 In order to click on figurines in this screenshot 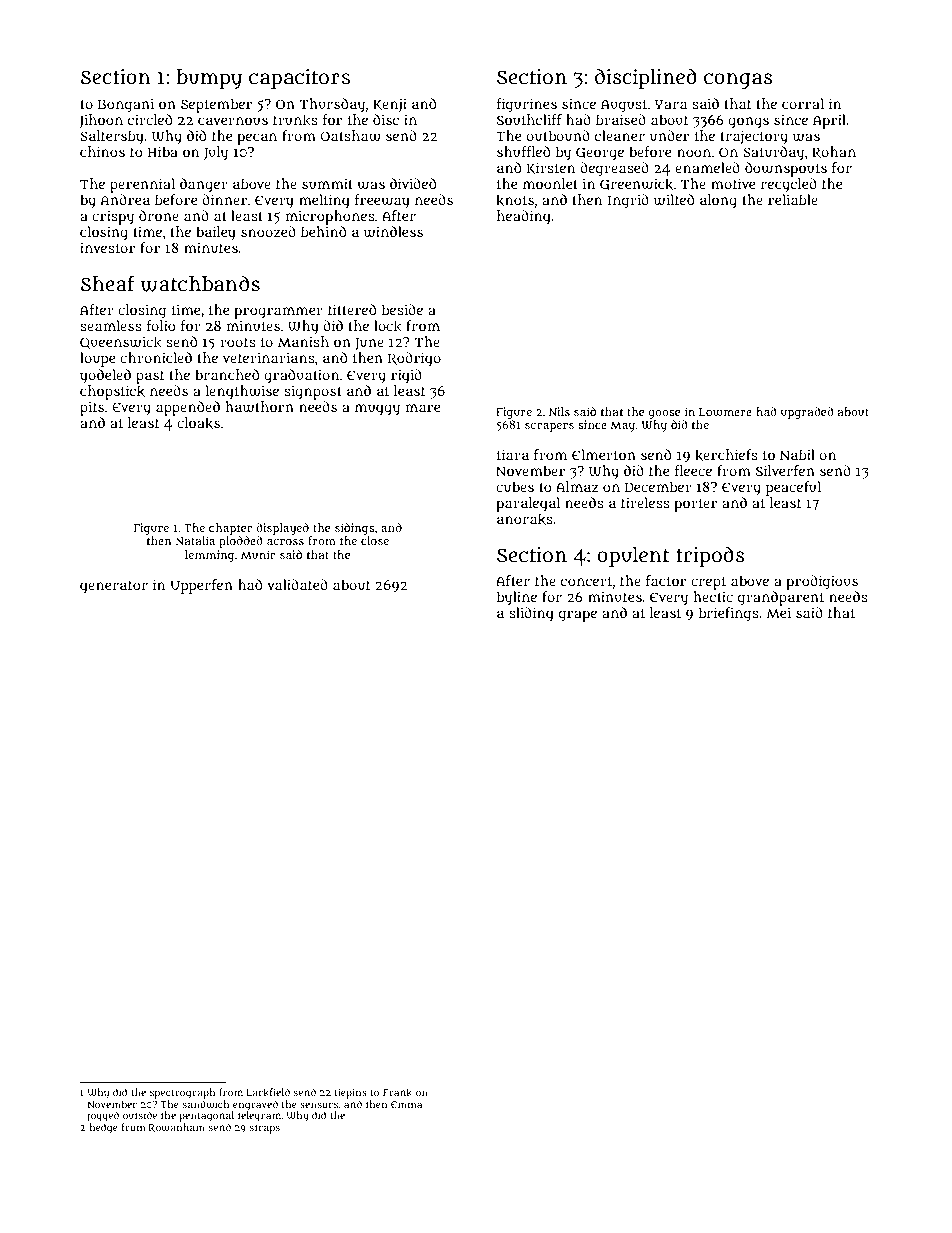, I will do `click(527, 105)`.
